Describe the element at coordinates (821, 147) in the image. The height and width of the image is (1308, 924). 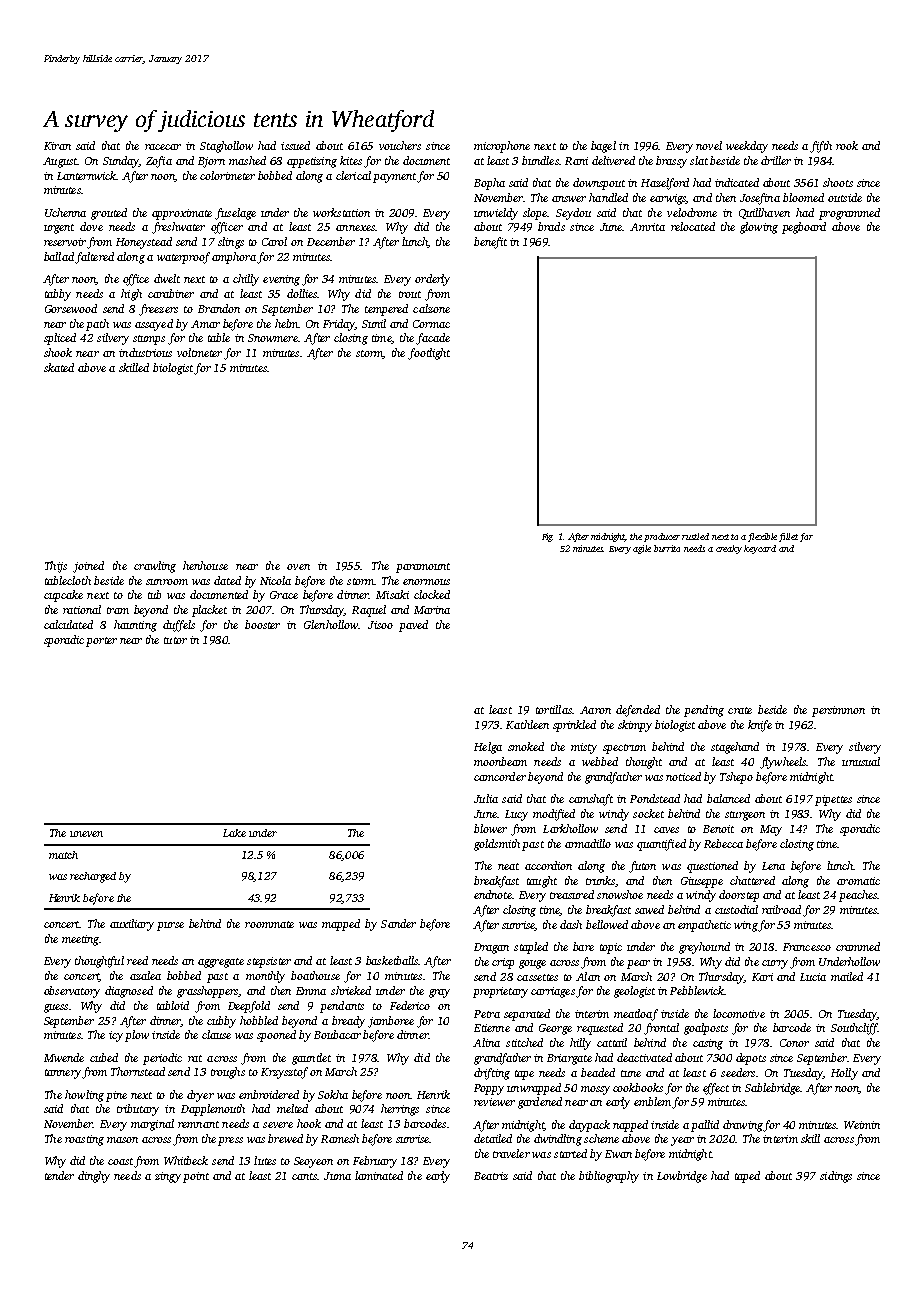
I see `fifth` at that location.
